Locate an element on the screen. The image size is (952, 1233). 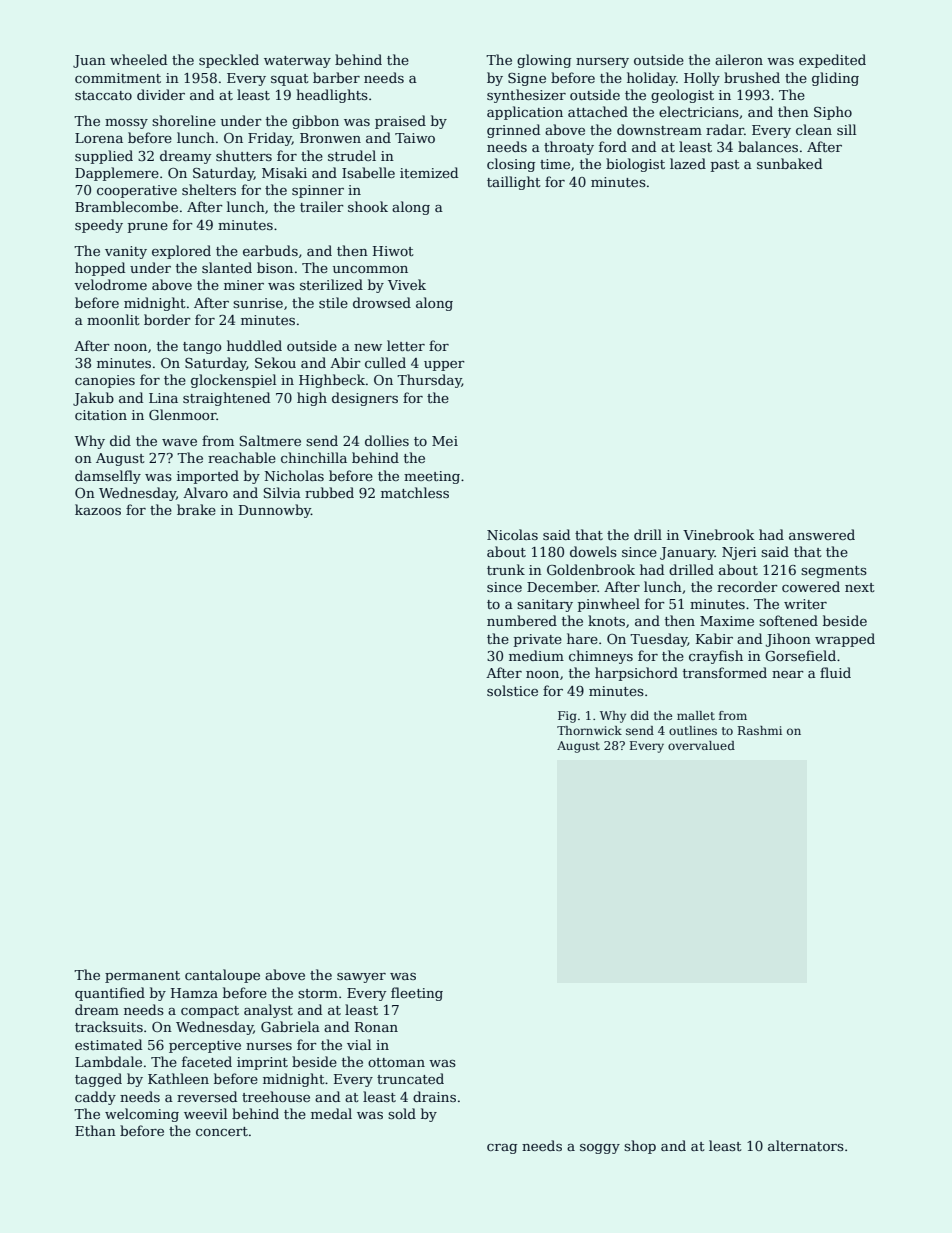
synthesizer is located at coordinates (526, 96).
